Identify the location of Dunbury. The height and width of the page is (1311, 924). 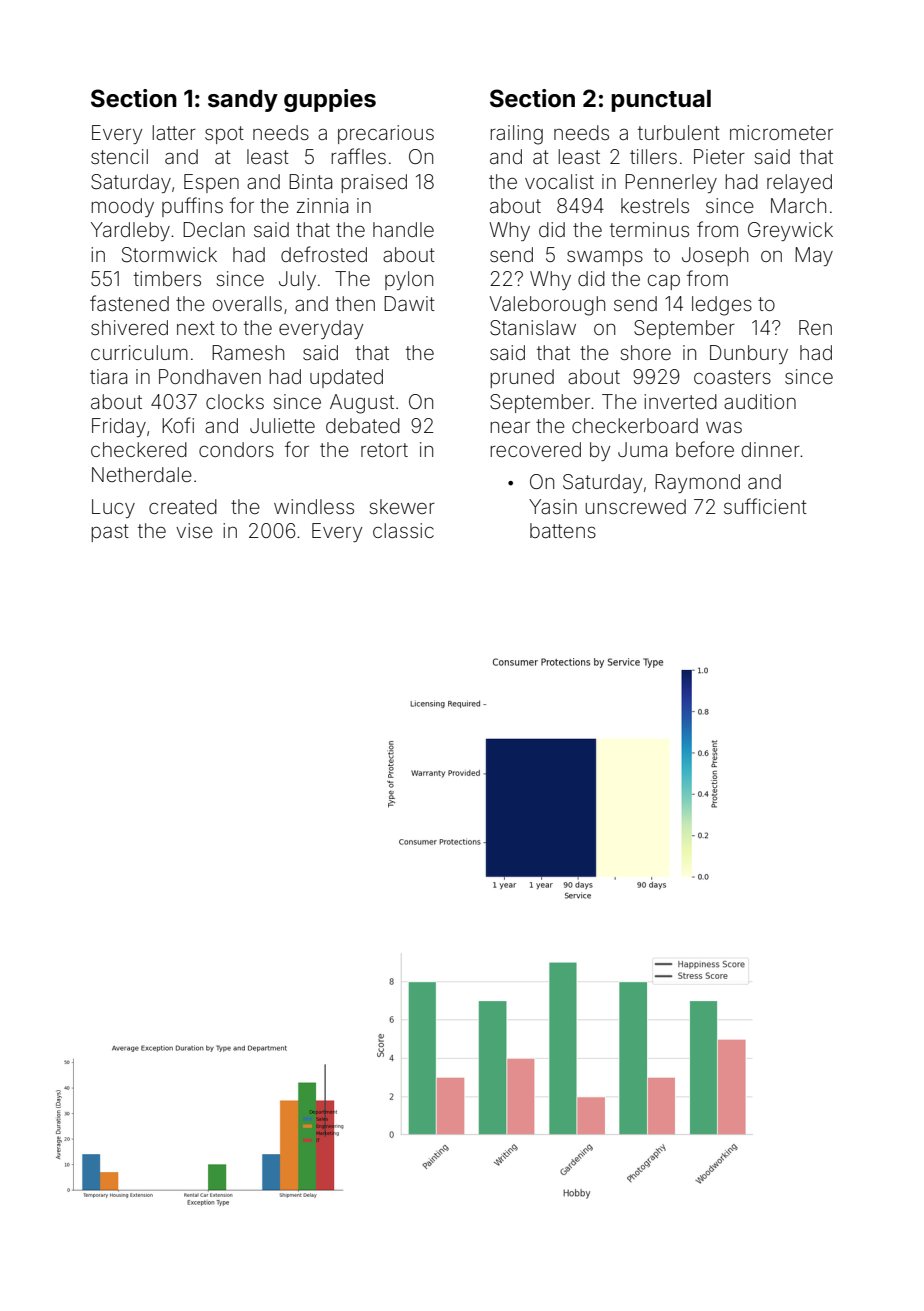
(749, 354).
